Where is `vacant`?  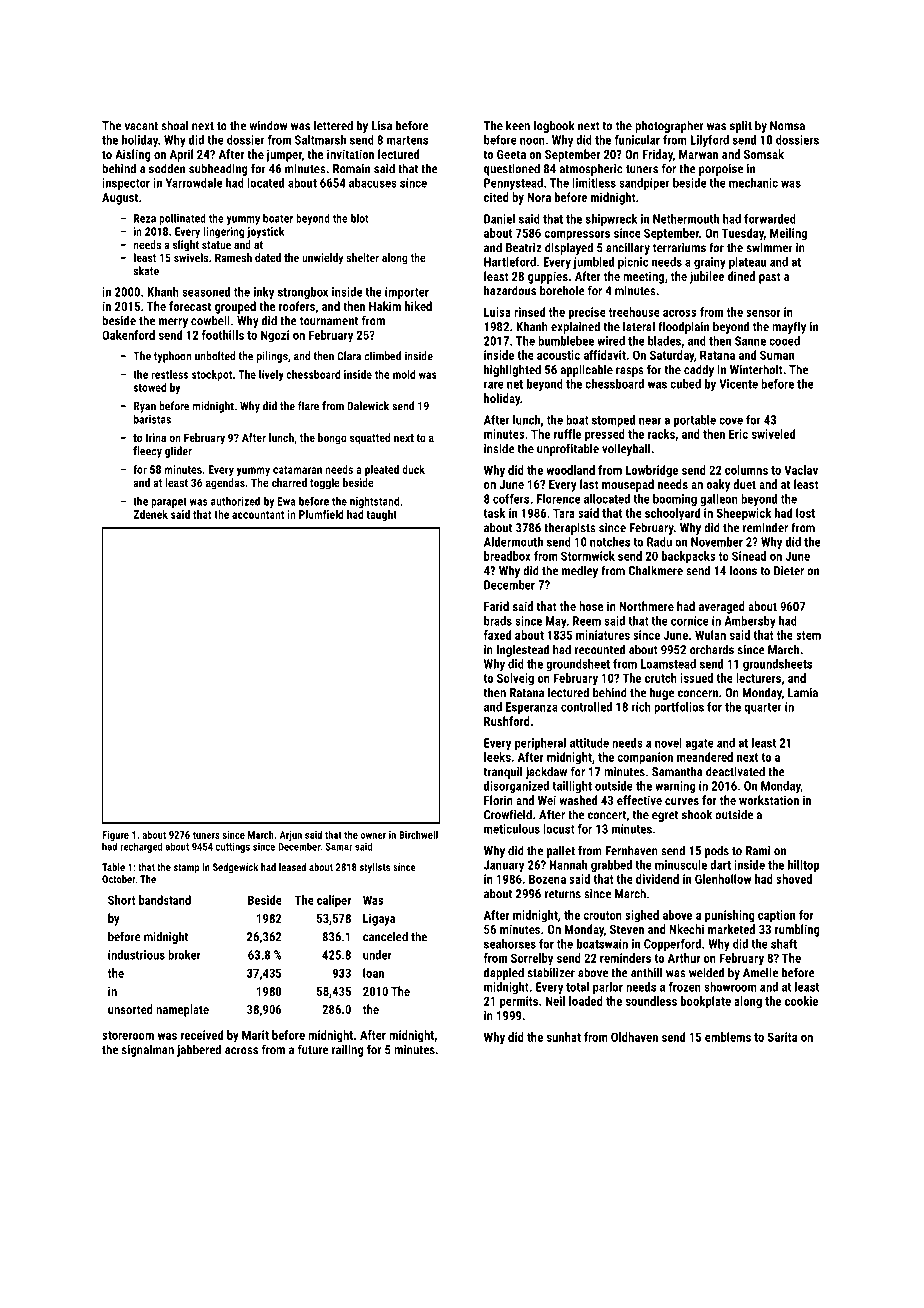 vacant is located at coordinates (141, 126).
